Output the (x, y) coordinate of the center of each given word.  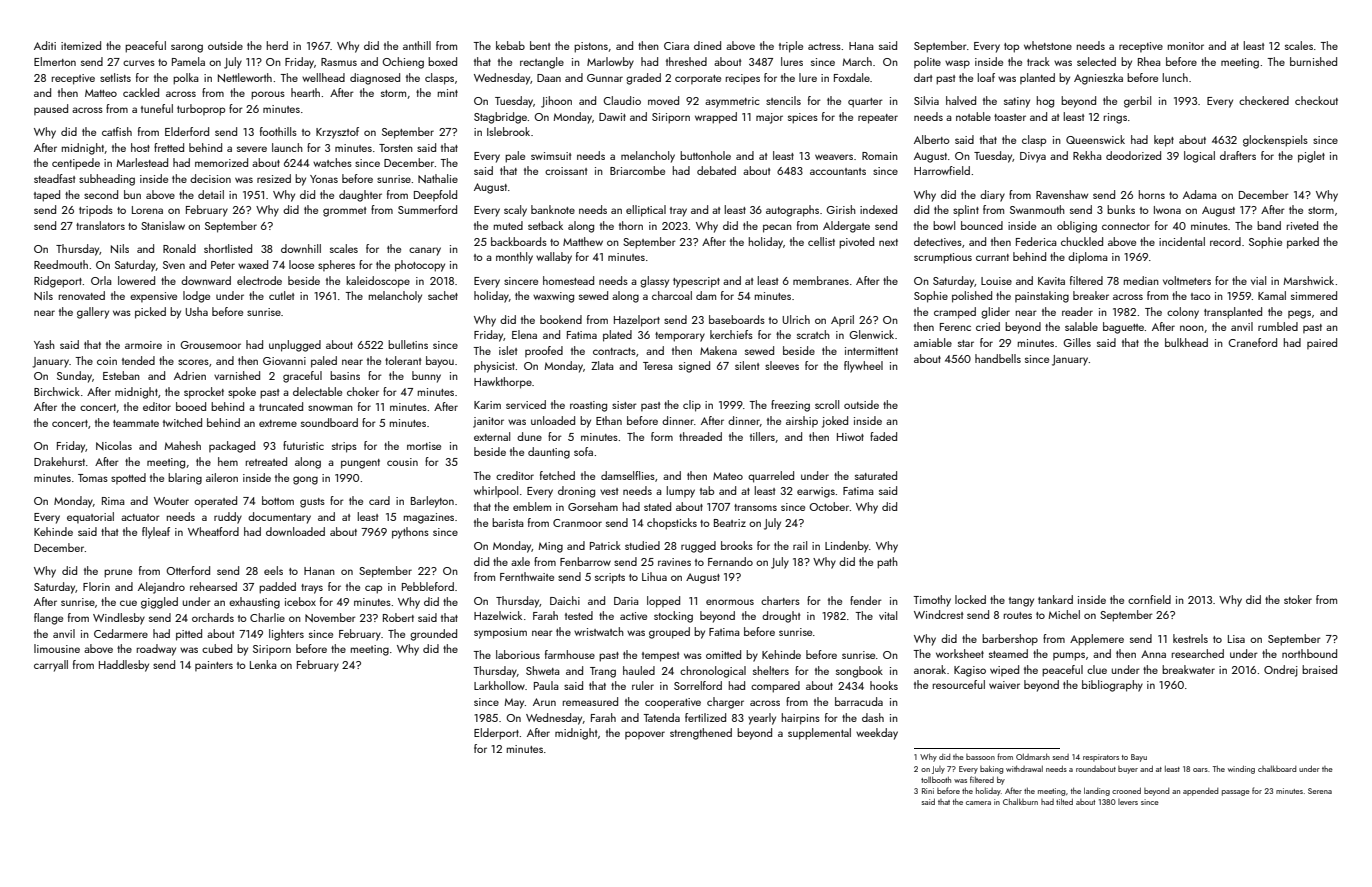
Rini (928, 791)
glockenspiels (1275, 141)
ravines (674, 562)
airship (802, 421)
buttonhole (705, 155)
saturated (876, 475)
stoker (1298, 599)
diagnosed (375, 79)
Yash (44, 344)
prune (118, 573)
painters (214, 666)
